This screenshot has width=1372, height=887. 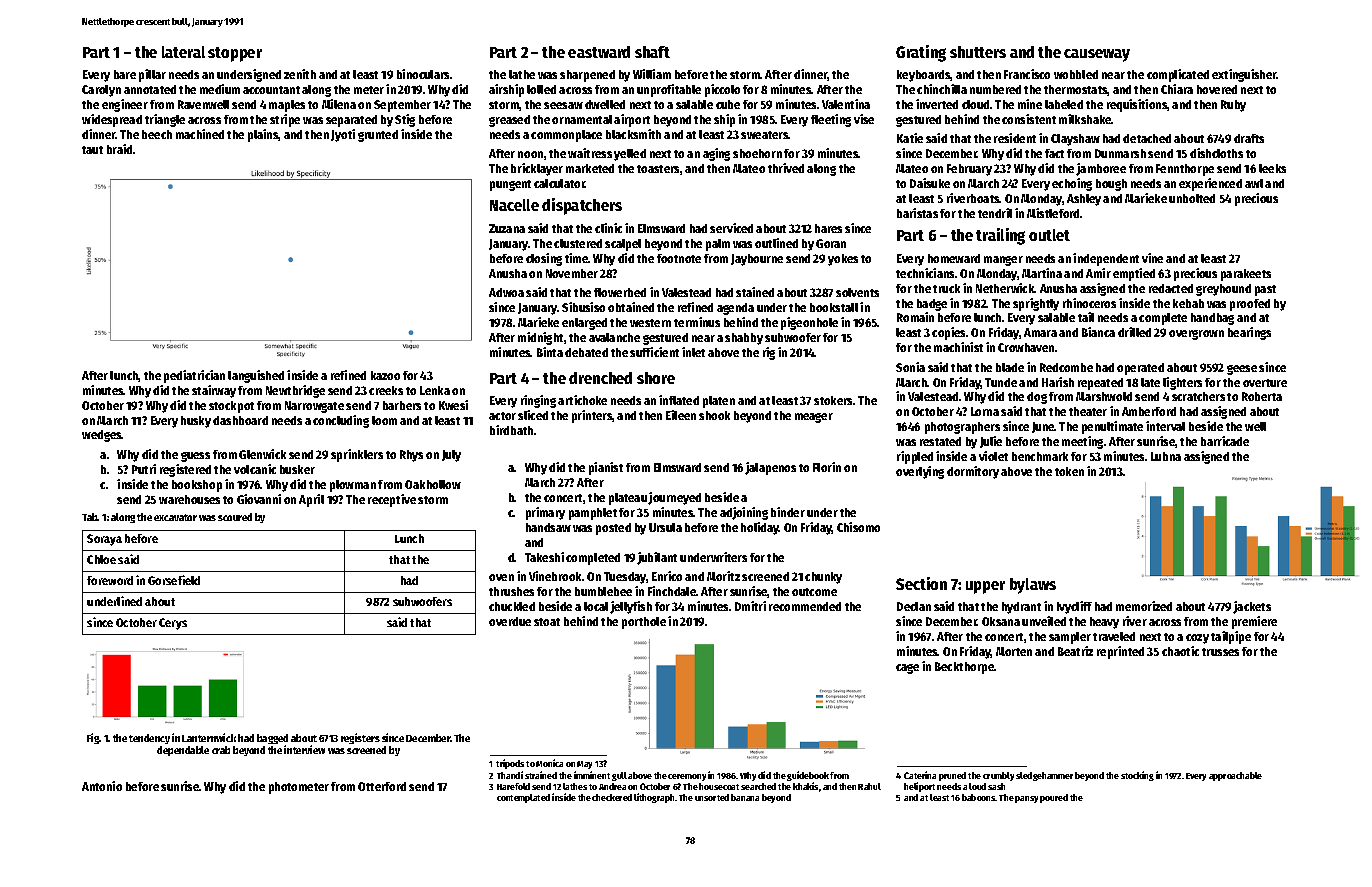 I want to click on Valentina, so click(x=846, y=104).
